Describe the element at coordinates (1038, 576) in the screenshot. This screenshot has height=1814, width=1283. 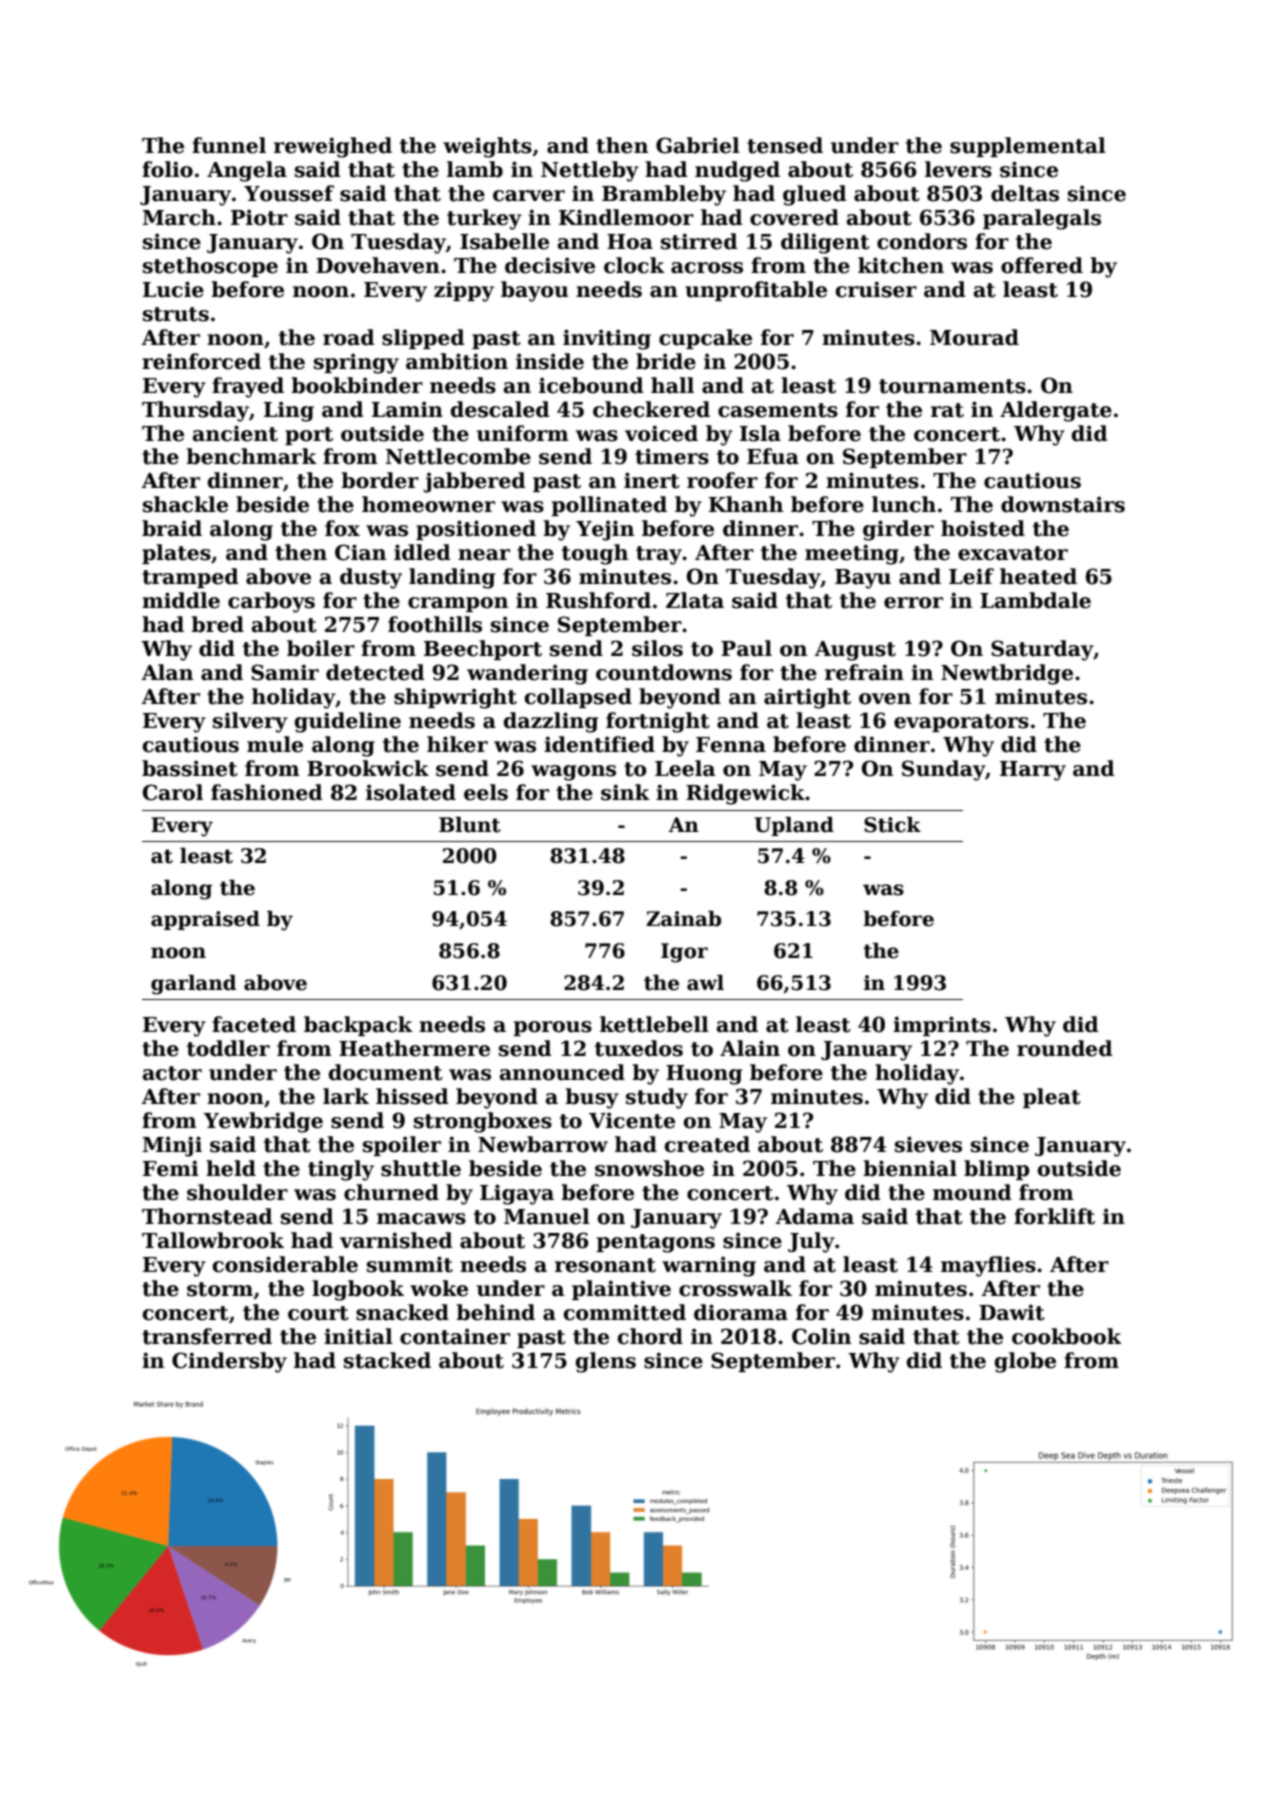
I see `heated` at that location.
